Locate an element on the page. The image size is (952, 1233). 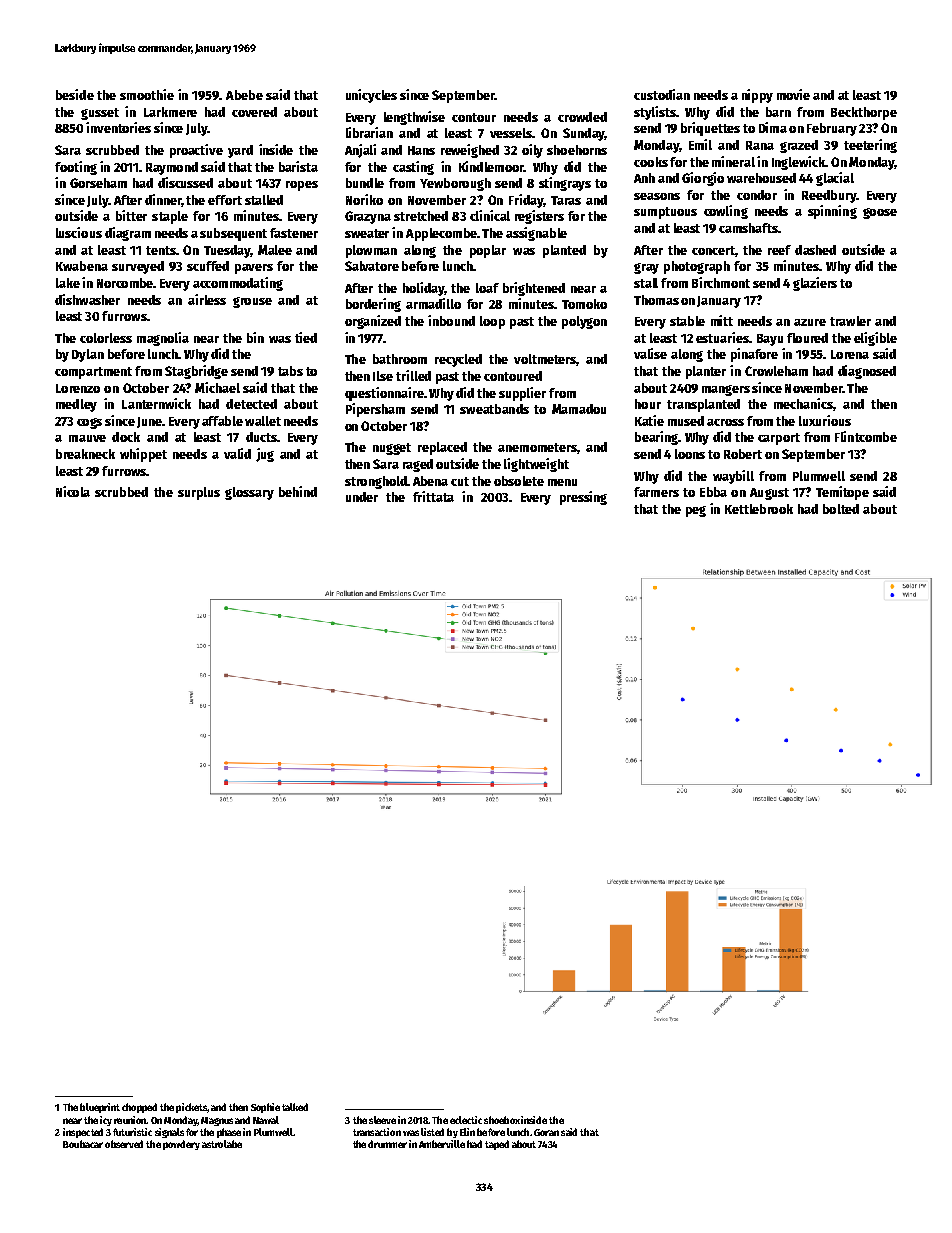
Temitope is located at coordinates (842, 493).
